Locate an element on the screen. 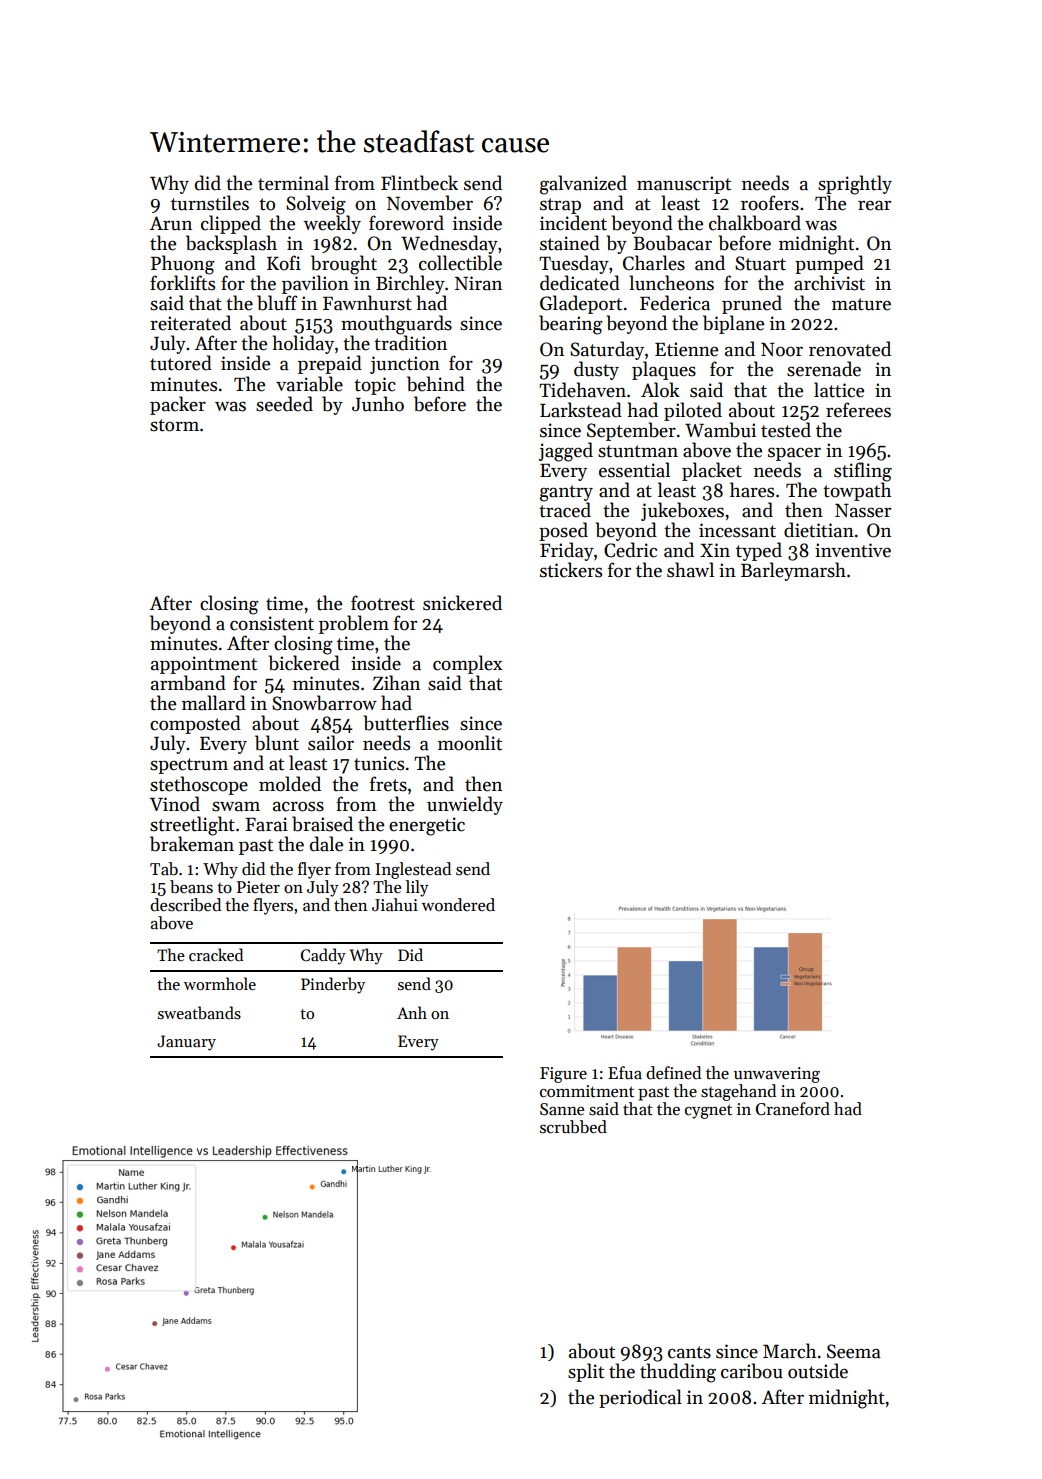 The width and height of the screenshot is (1042, 1479). Boubacar is located at coordinates (672, 243).
